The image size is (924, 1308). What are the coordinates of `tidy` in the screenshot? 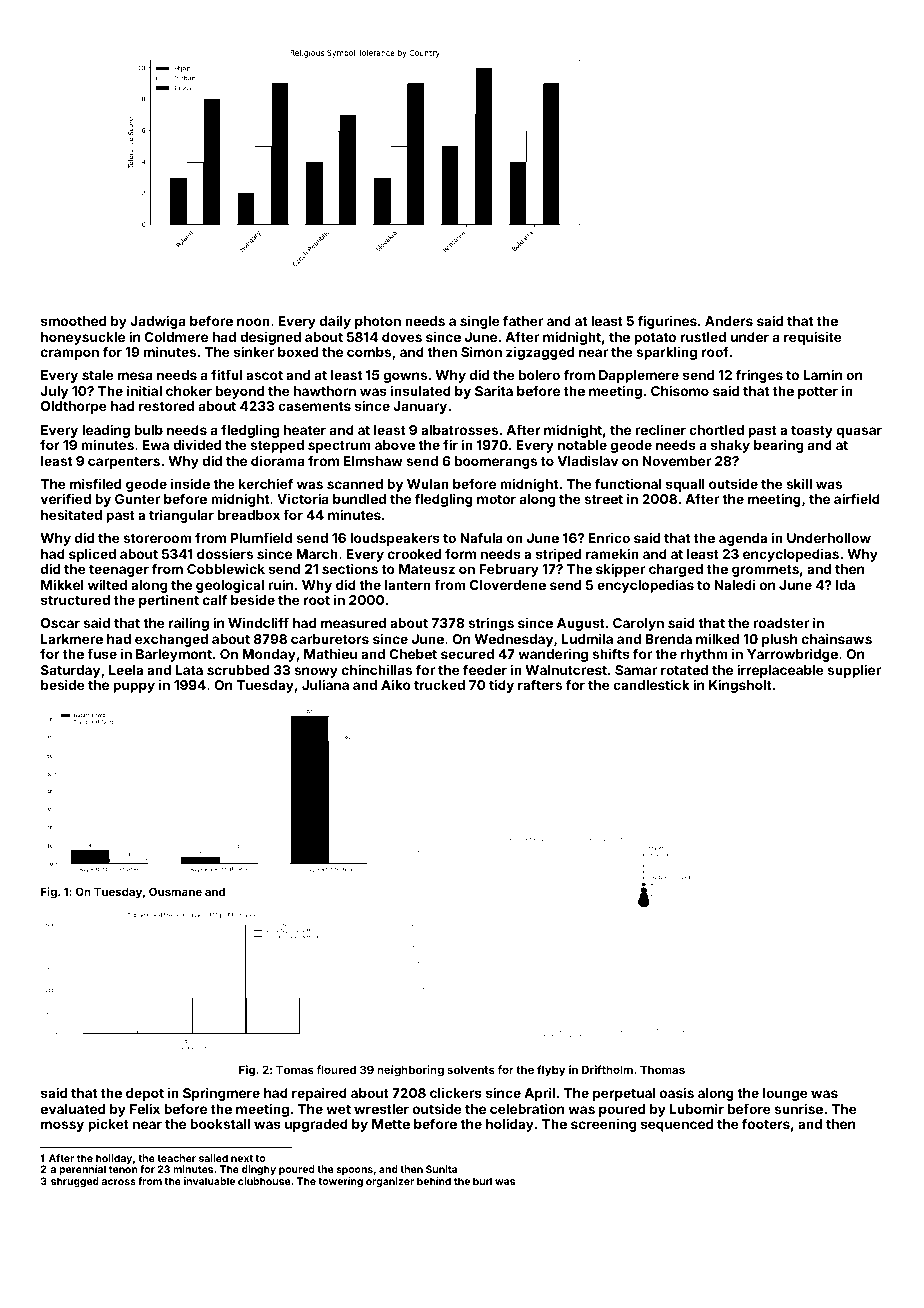 It's located at (501, 686).
